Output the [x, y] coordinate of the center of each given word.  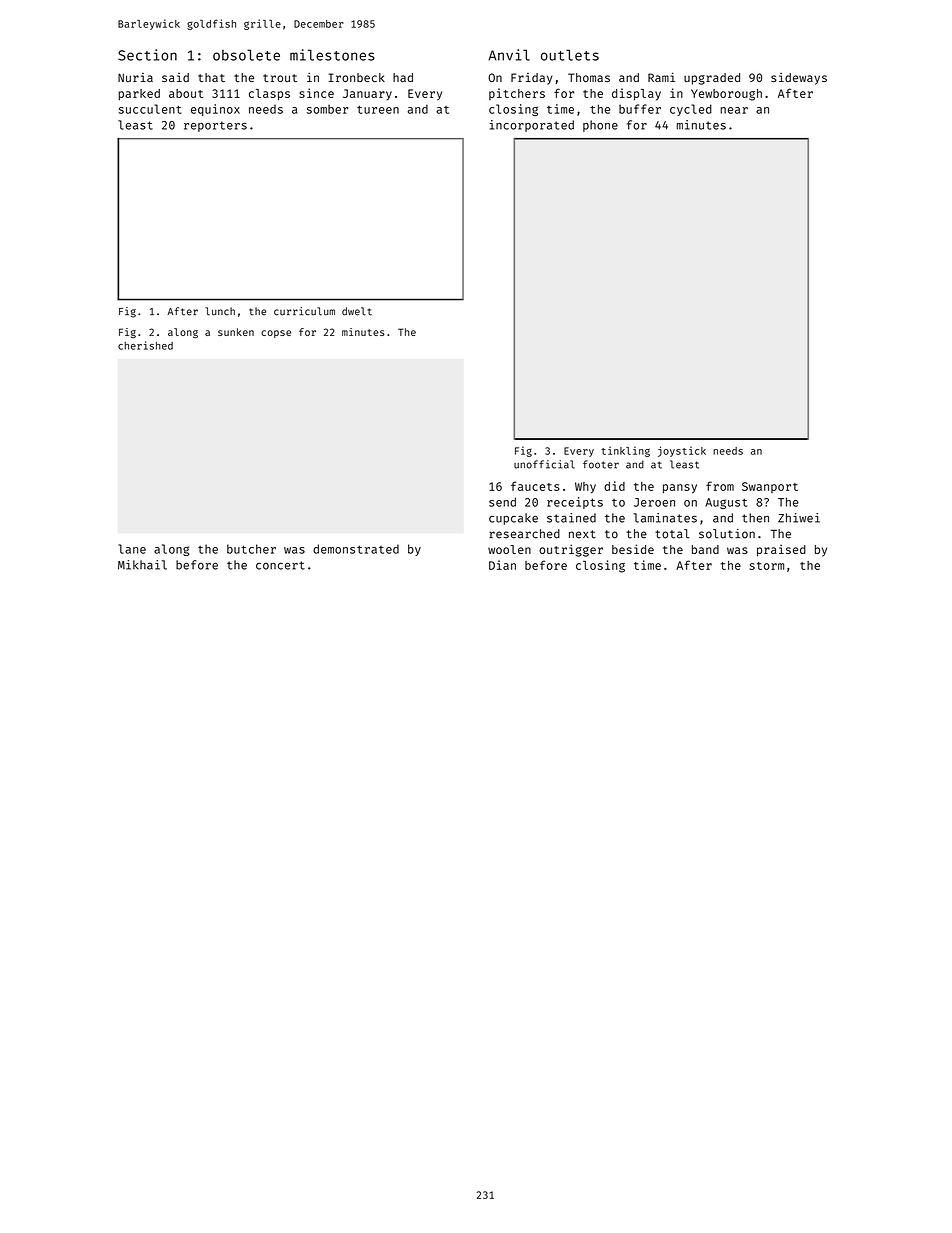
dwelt [357, 311]
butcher [251, 549]
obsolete [246, 55]
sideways [799, 79]
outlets [570, 55]
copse [276, 334]
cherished [145, 345]
